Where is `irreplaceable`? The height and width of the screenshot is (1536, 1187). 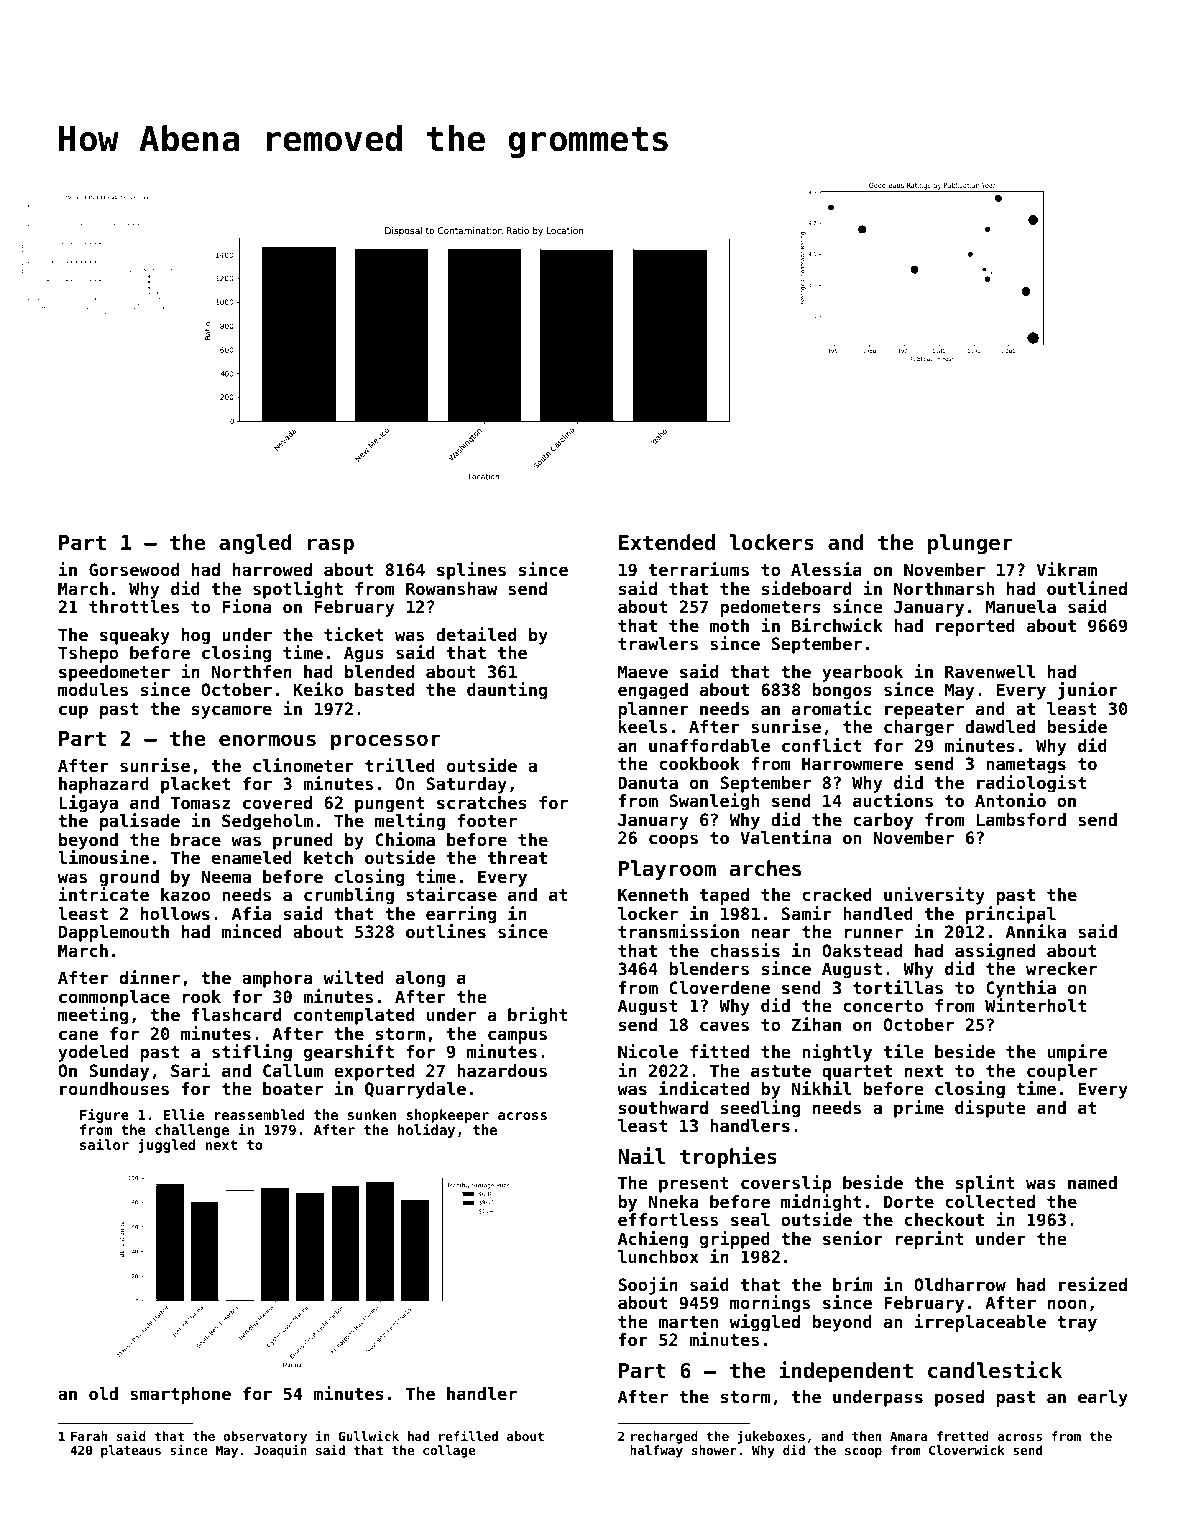
irreplaceable is located at coordinates (980, 1323).
